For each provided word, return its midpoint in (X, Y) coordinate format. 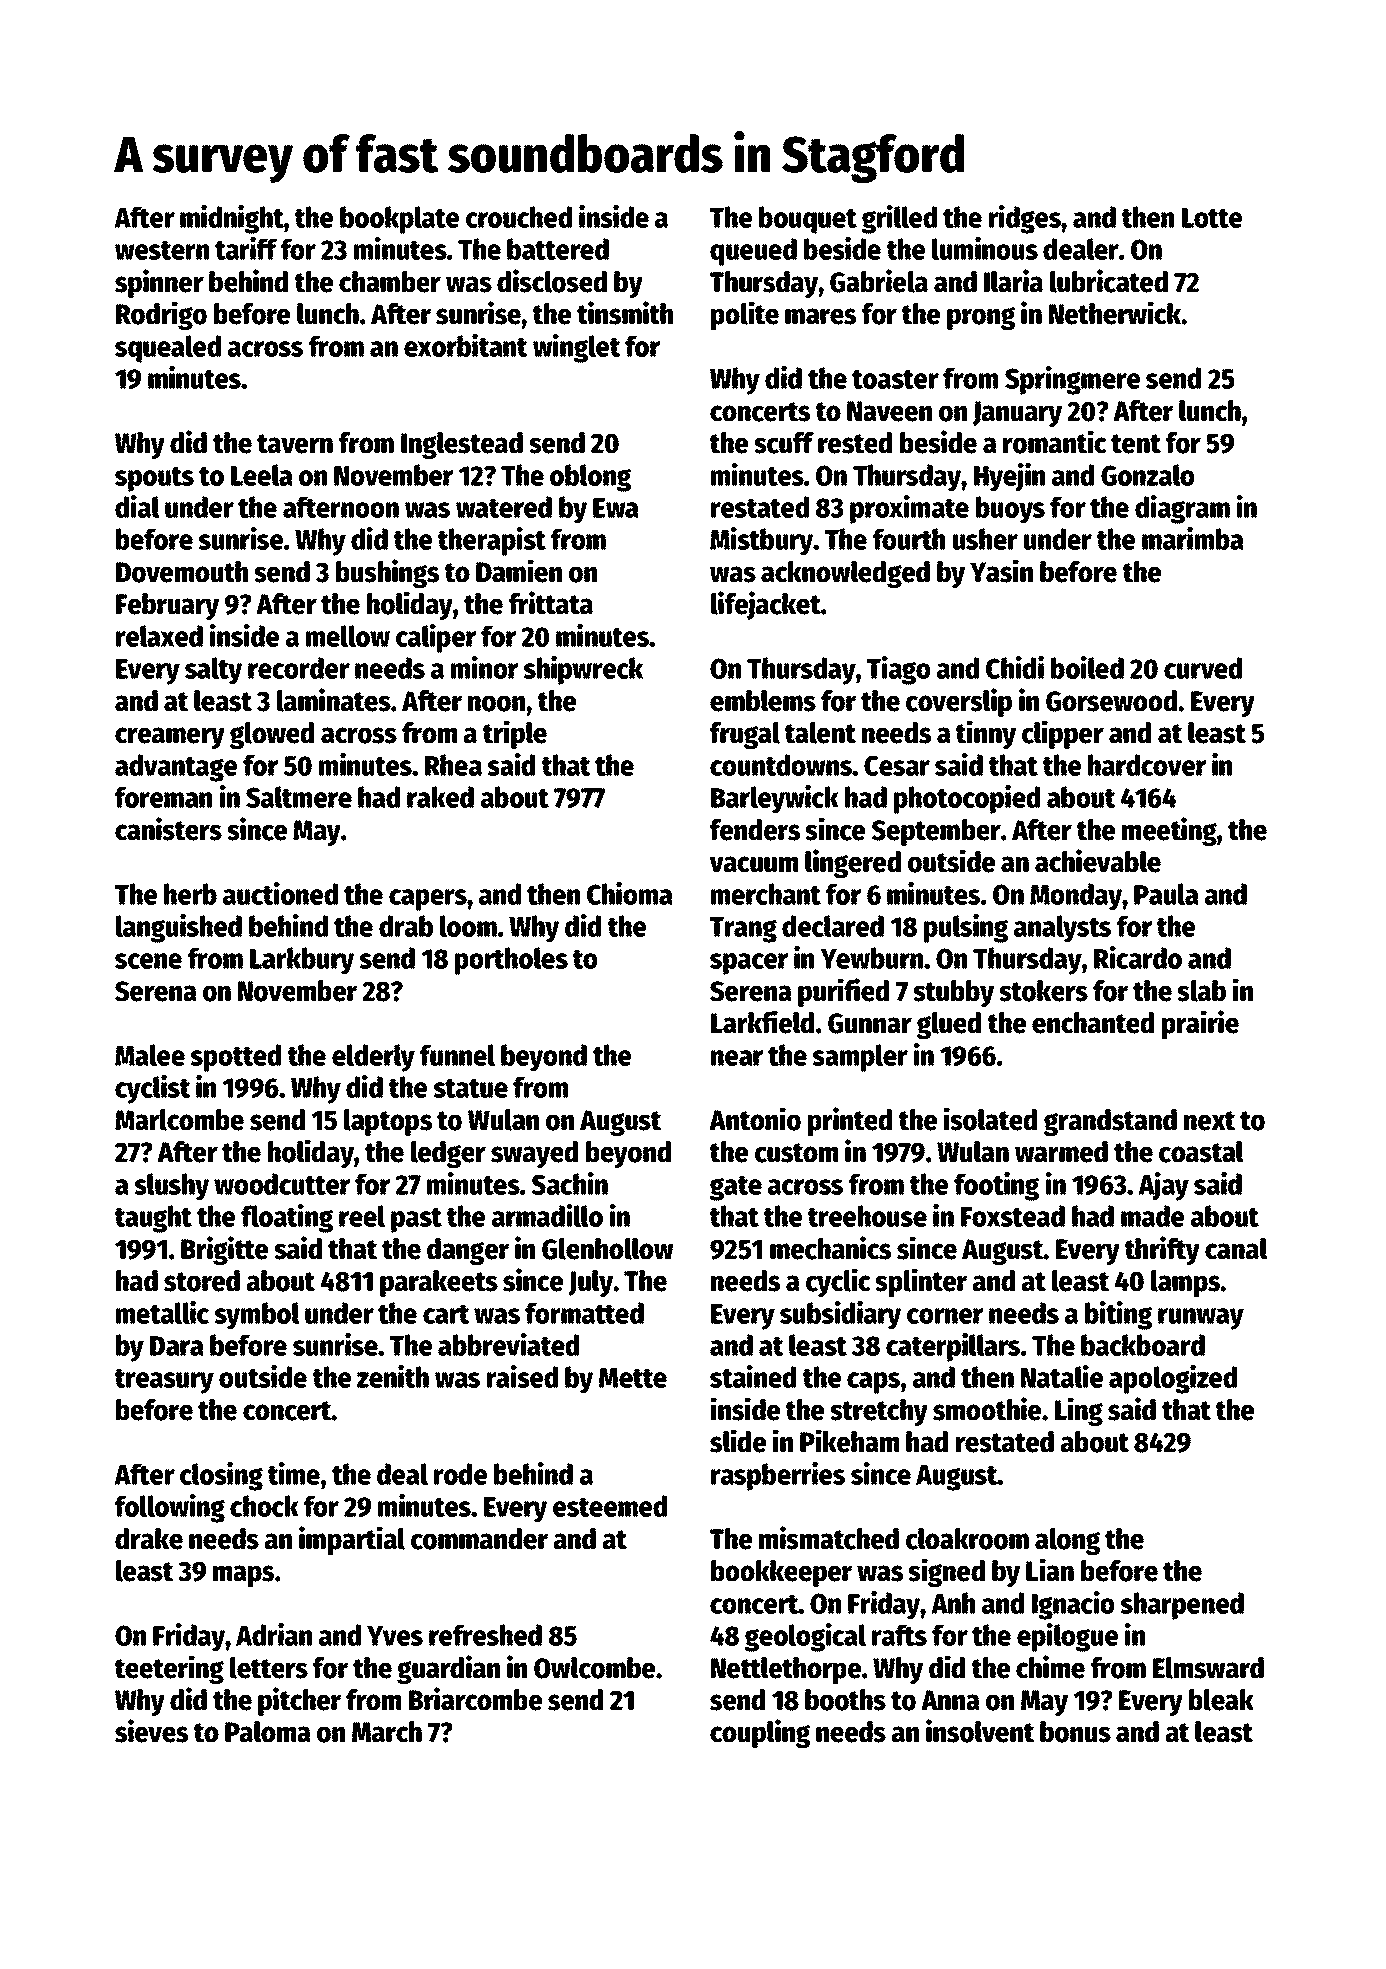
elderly (373, 1058)
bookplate (399, 220)
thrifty (1162, 1250)
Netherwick (1115, 313)
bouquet (808, 220)
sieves (151, 1731)
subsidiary (840, 1315)
